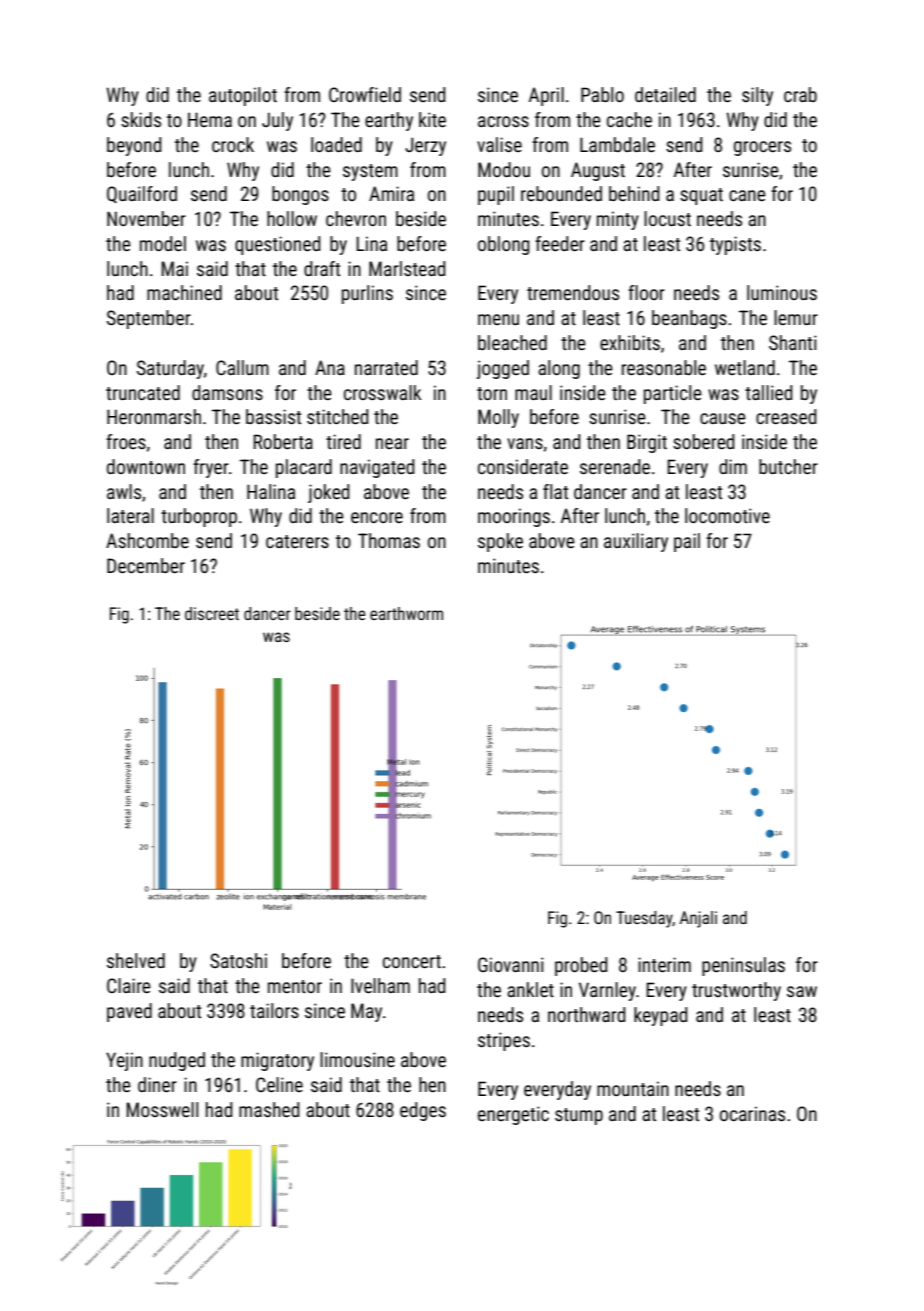  I want to click on Lambdale, so click(617, 144).
